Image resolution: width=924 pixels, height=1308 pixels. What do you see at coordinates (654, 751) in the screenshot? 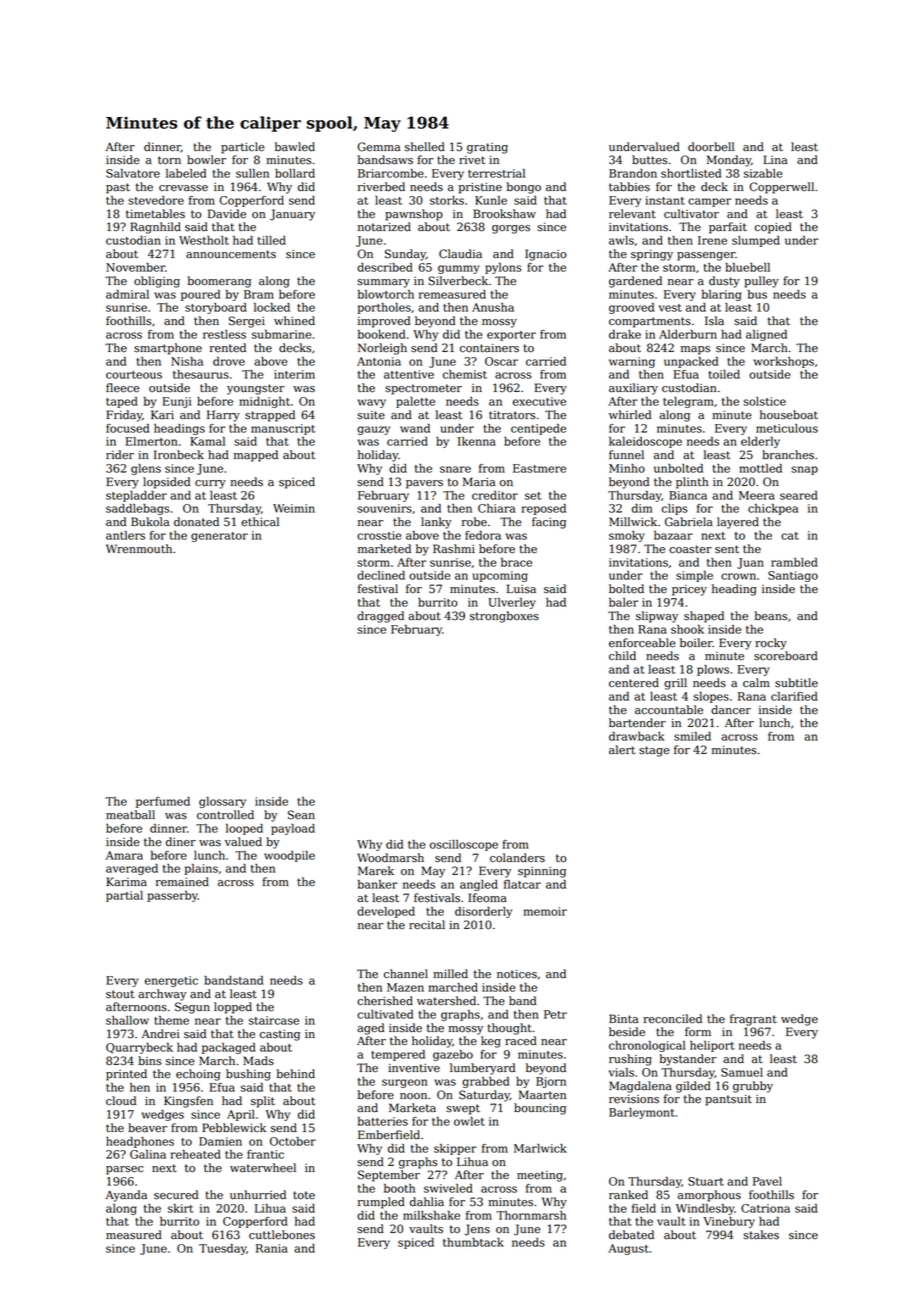
I see `stage` at bounding box center [654, 751].
